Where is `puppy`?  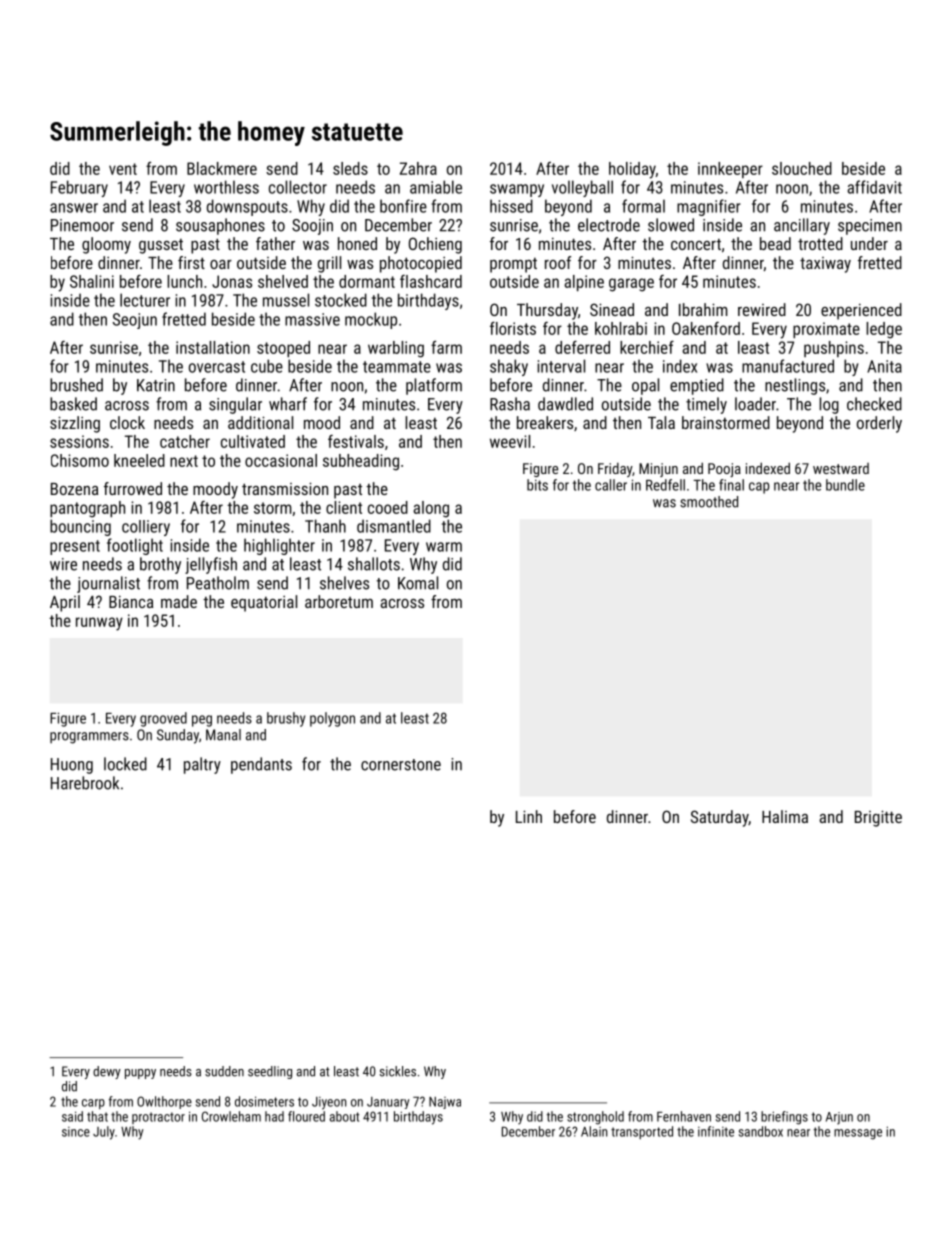 puppy is located at coordinates (140, 1074).
